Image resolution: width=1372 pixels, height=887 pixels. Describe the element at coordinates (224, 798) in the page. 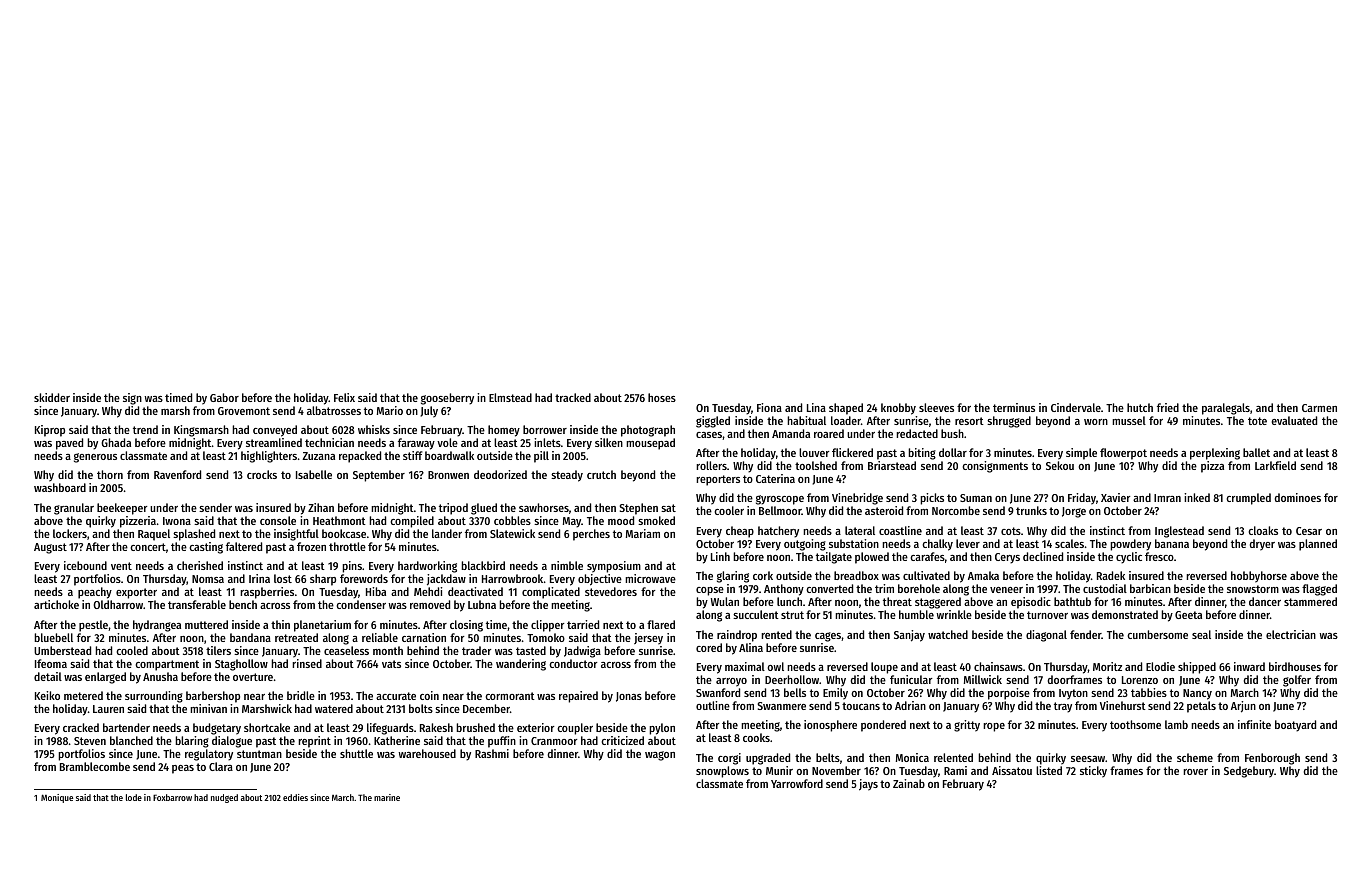

I see `nudged` at that location.
